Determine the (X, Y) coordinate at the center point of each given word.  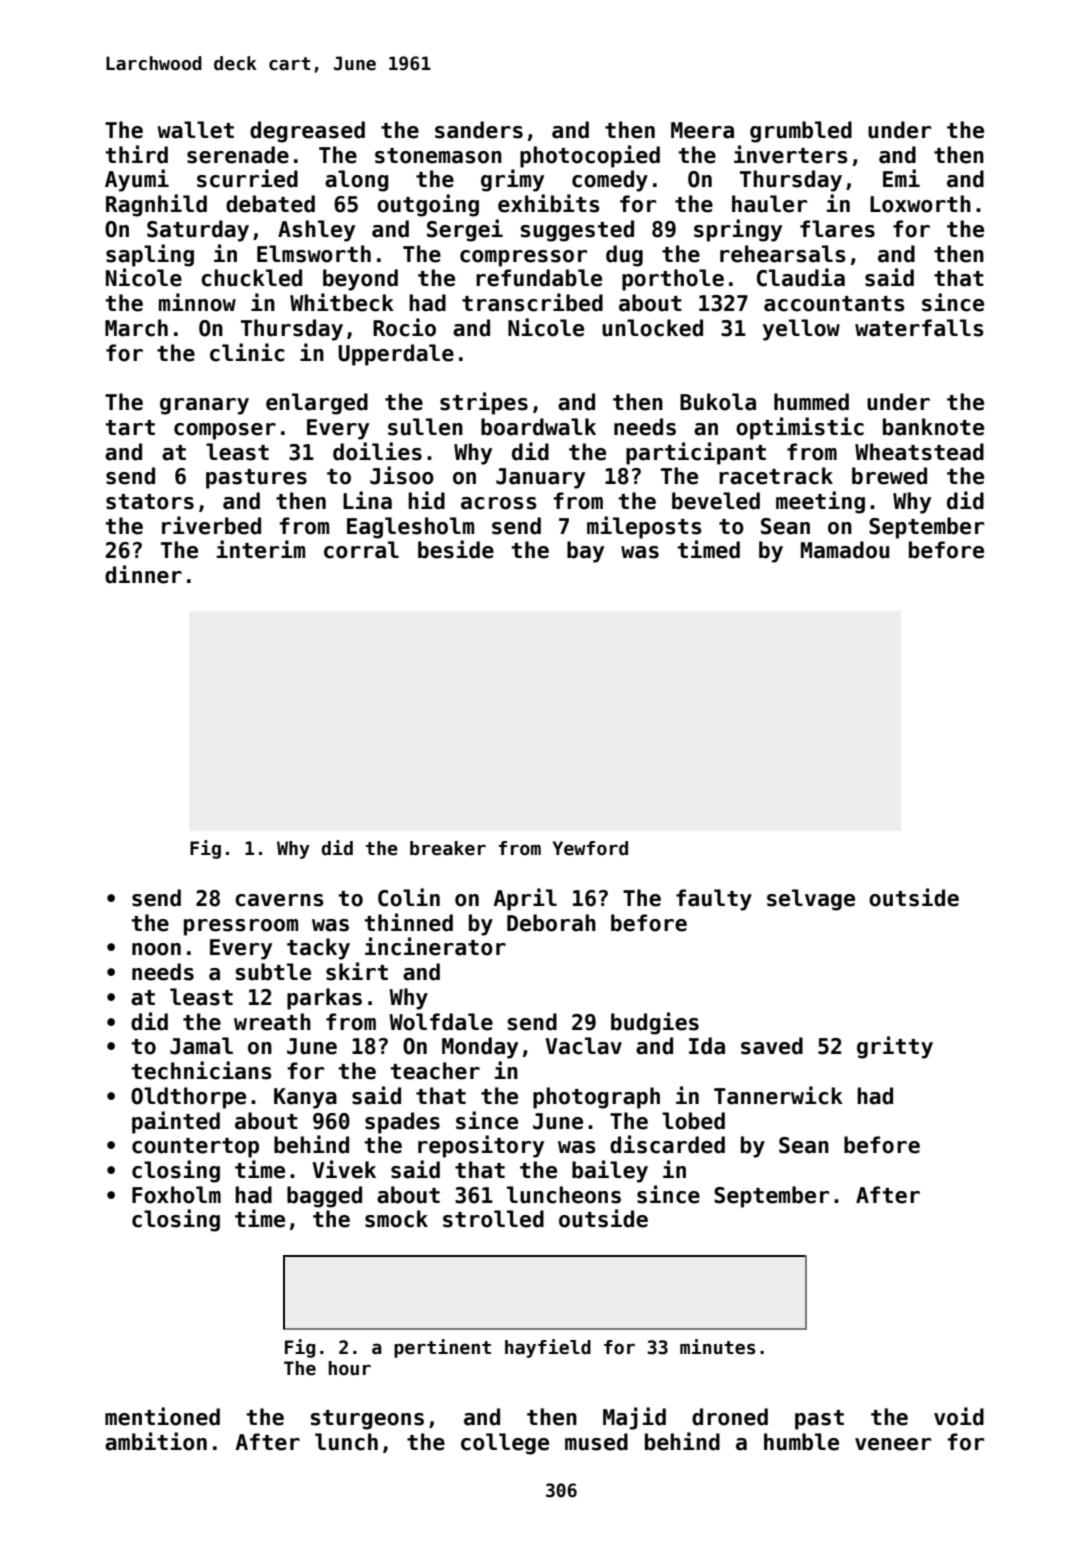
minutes (718, 1347)
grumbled (801, 132)
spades (402, 1123)
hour (350, 1368)
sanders (479, 130)
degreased (307, 132)
